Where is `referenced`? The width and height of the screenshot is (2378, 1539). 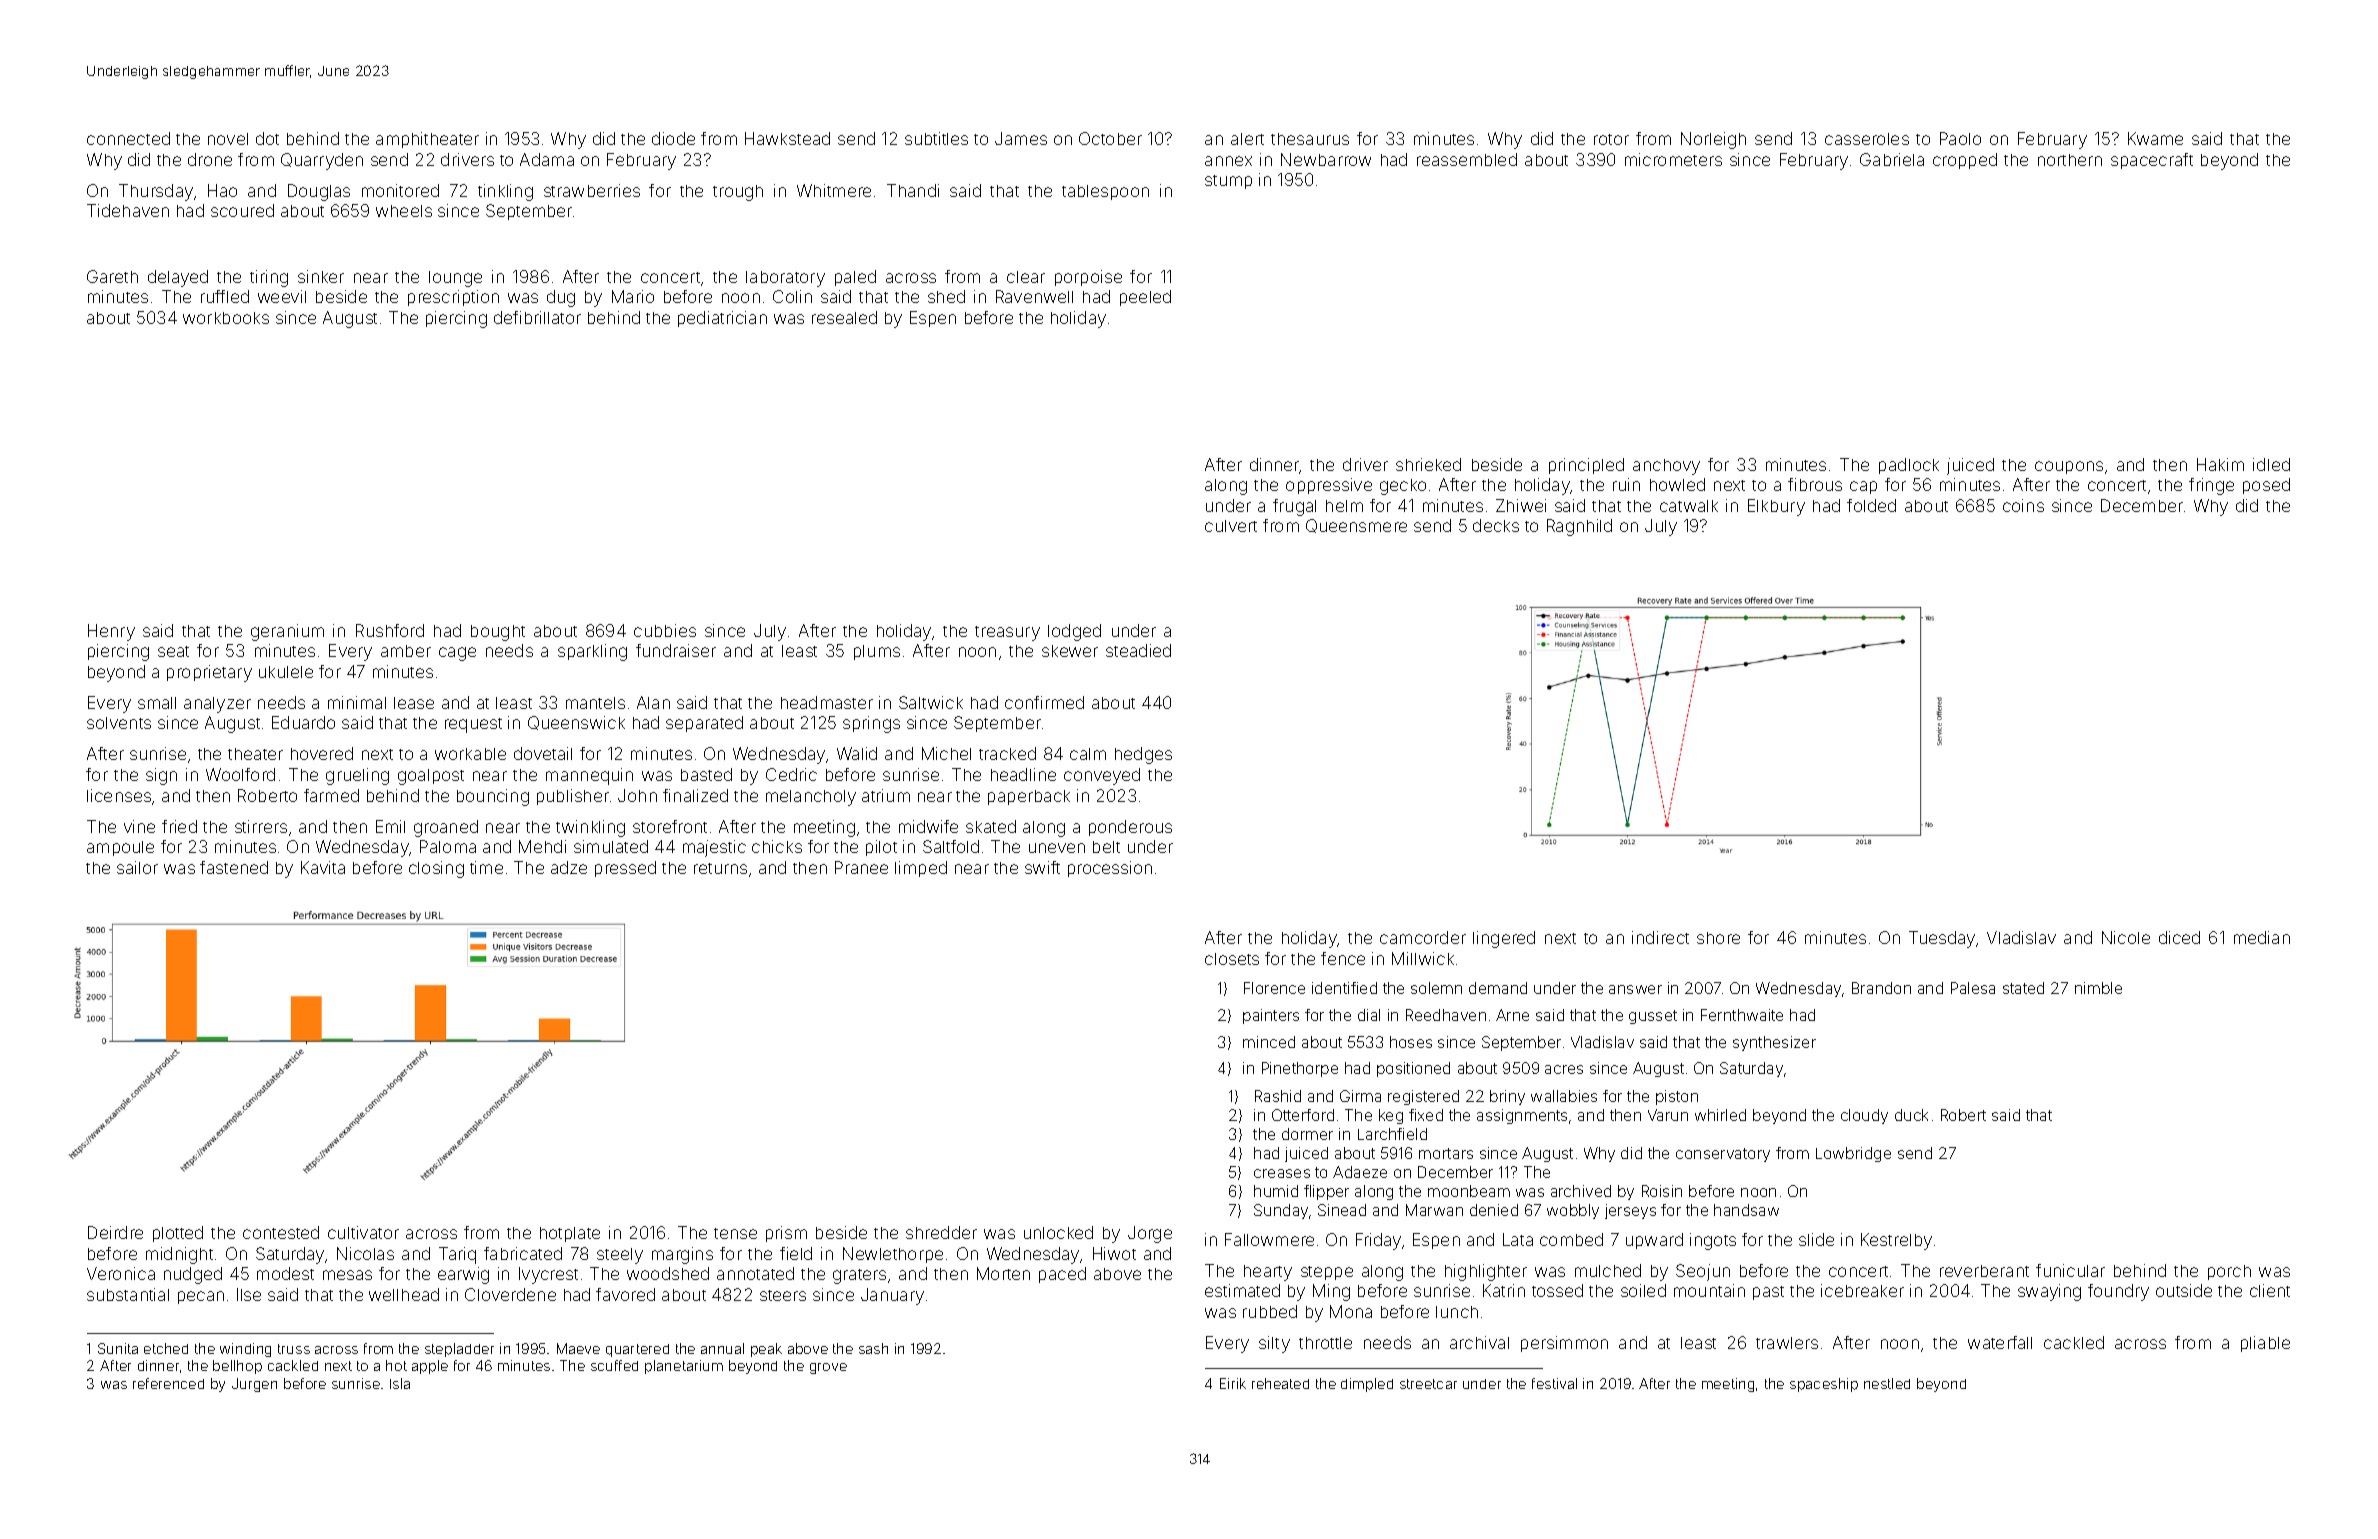 referenced is located at coordinates (168, 1383).
